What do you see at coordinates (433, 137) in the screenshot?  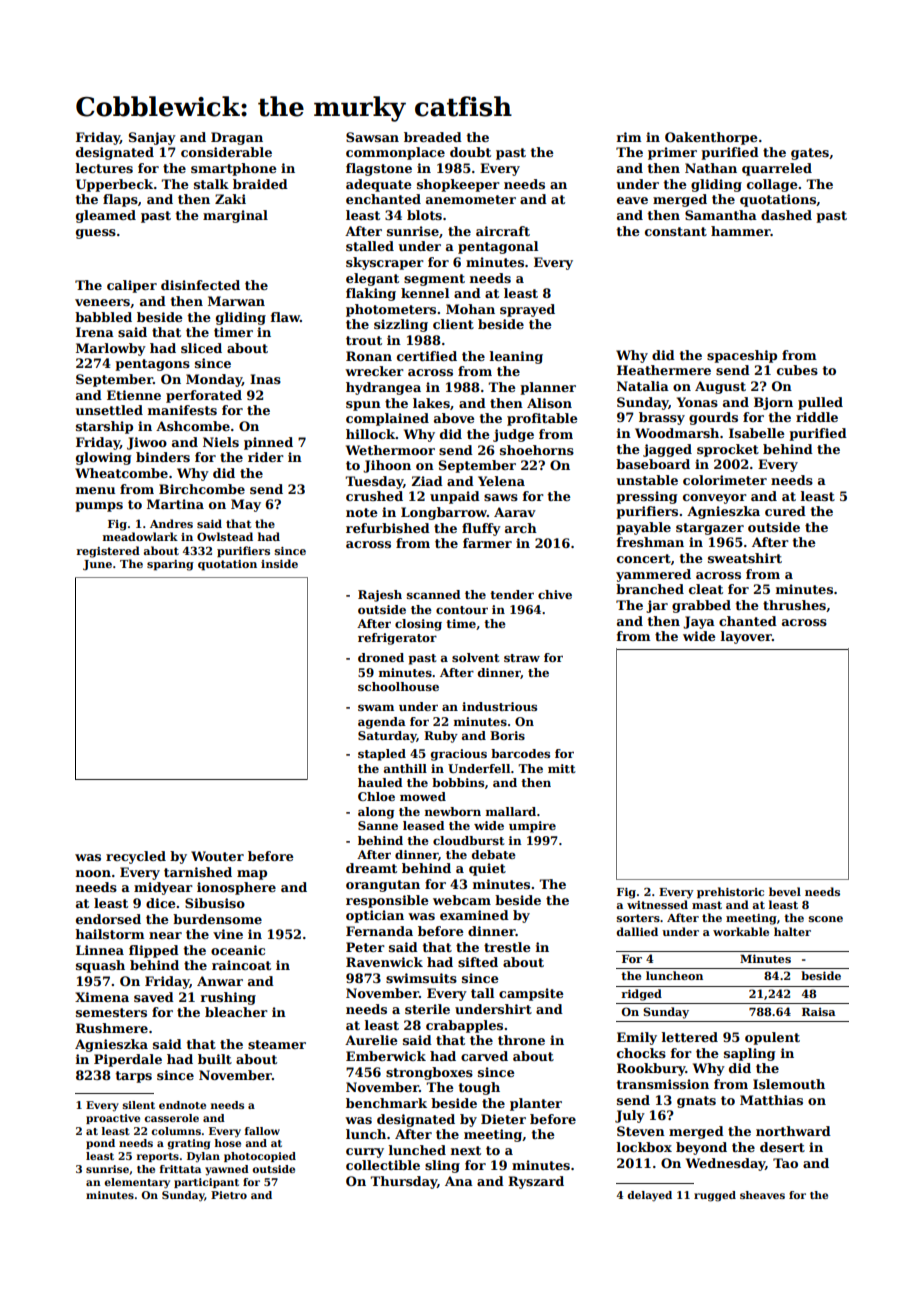 I see `breaded` at bounding box center [433, 137].
